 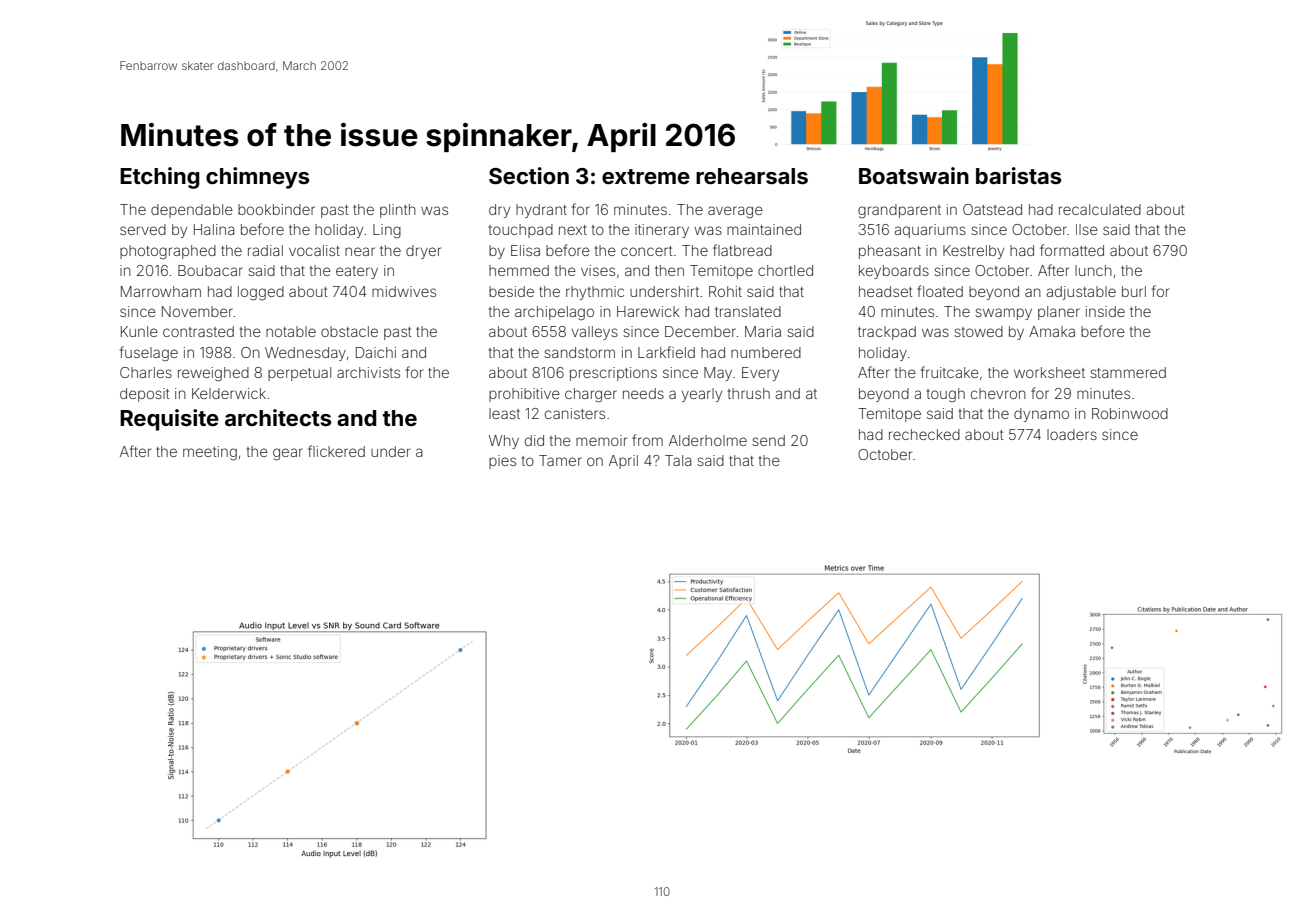 What do you see at coordinates (914, 175) in the image?
I see `Boatswain` at bounding box center [914, 175].
